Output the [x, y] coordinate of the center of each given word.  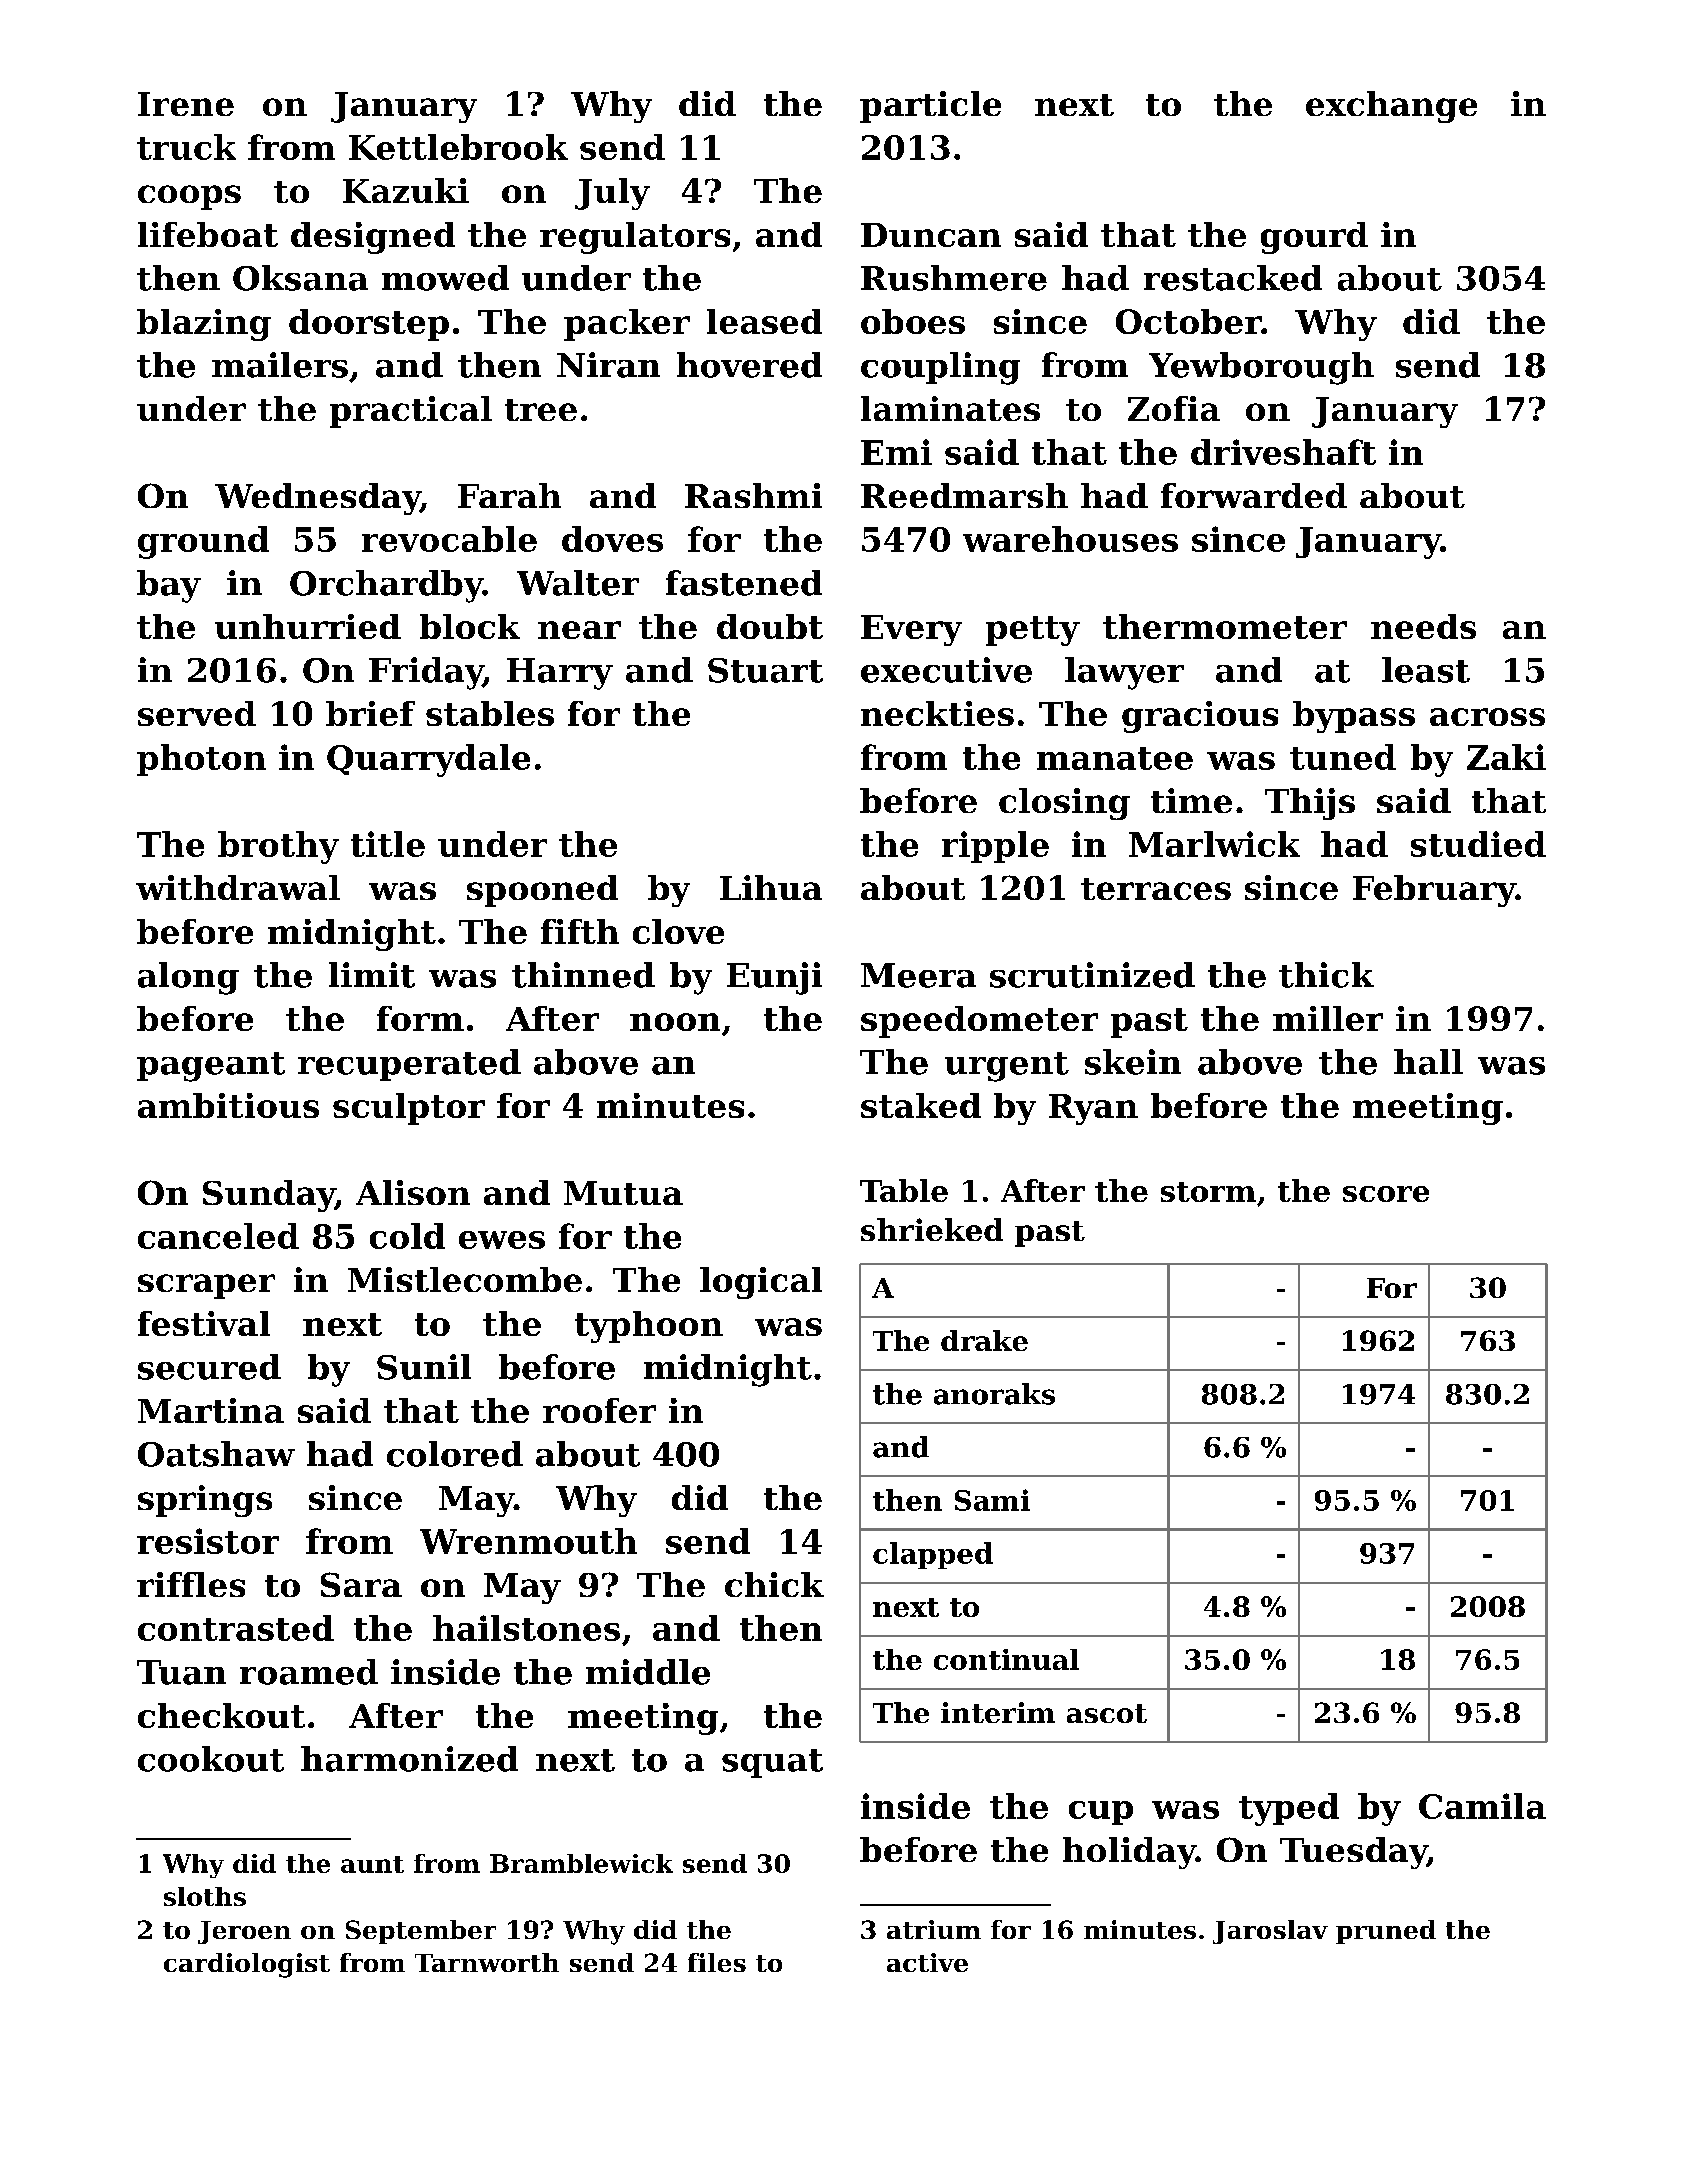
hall [1428, 1062]
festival [204, 1323]
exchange [1391, 107]
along [188, 978]
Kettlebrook [458, 147]
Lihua [771, 887]
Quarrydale [428, 760]
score [1386, 1194]
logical [761, 1283]
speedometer [979, 1022]
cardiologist [247, 1965]
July [612, 194]
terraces [1156, 889]
